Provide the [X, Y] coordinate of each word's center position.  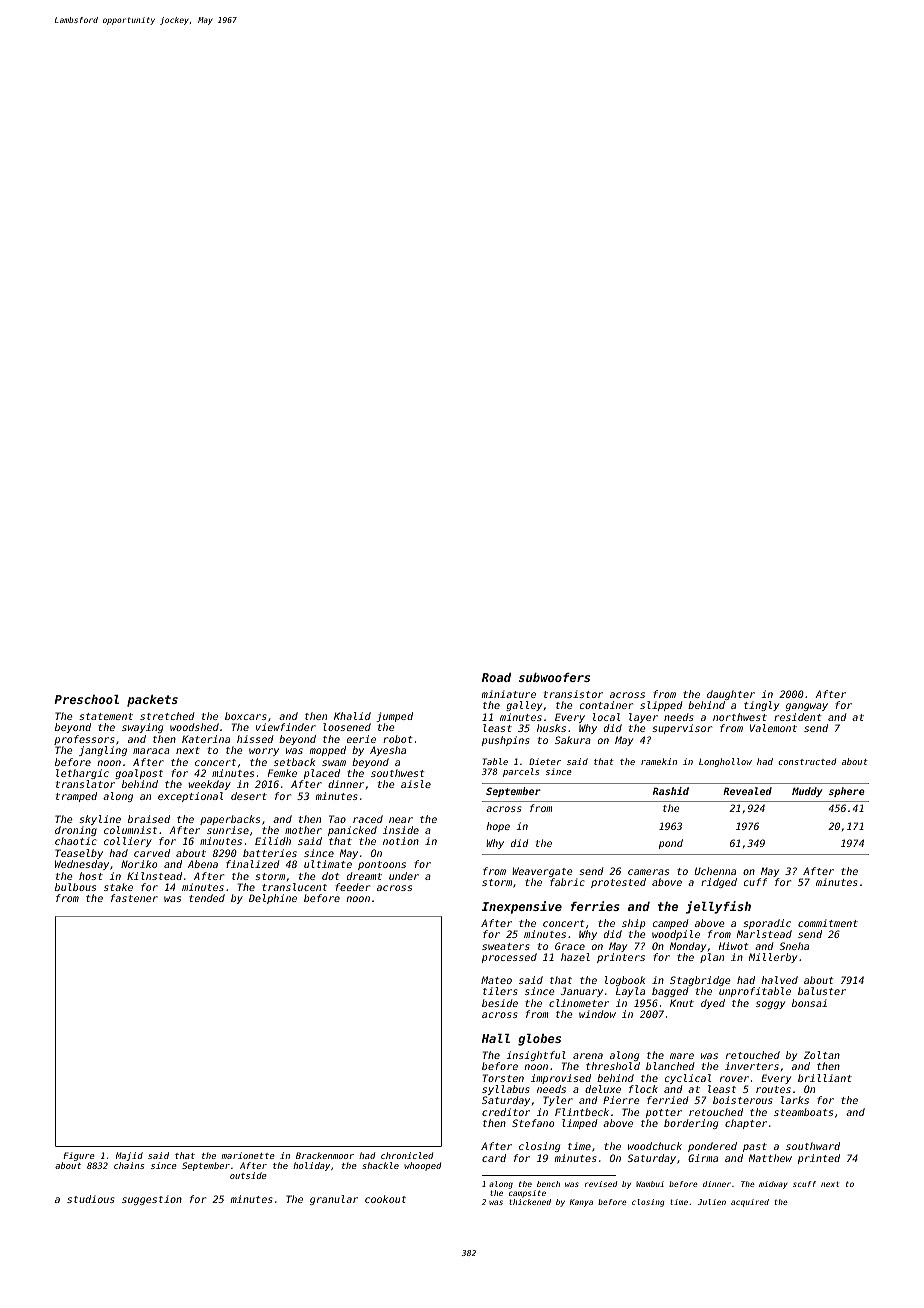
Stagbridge [700, 982]
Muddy [807, 792]
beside [500, 1003]
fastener [134, 898]
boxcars [245, 716]
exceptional [190, 797]
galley [524, 706]
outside [248, 1175]
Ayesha [388, 751]
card [494, 1158]
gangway [807, 707]
